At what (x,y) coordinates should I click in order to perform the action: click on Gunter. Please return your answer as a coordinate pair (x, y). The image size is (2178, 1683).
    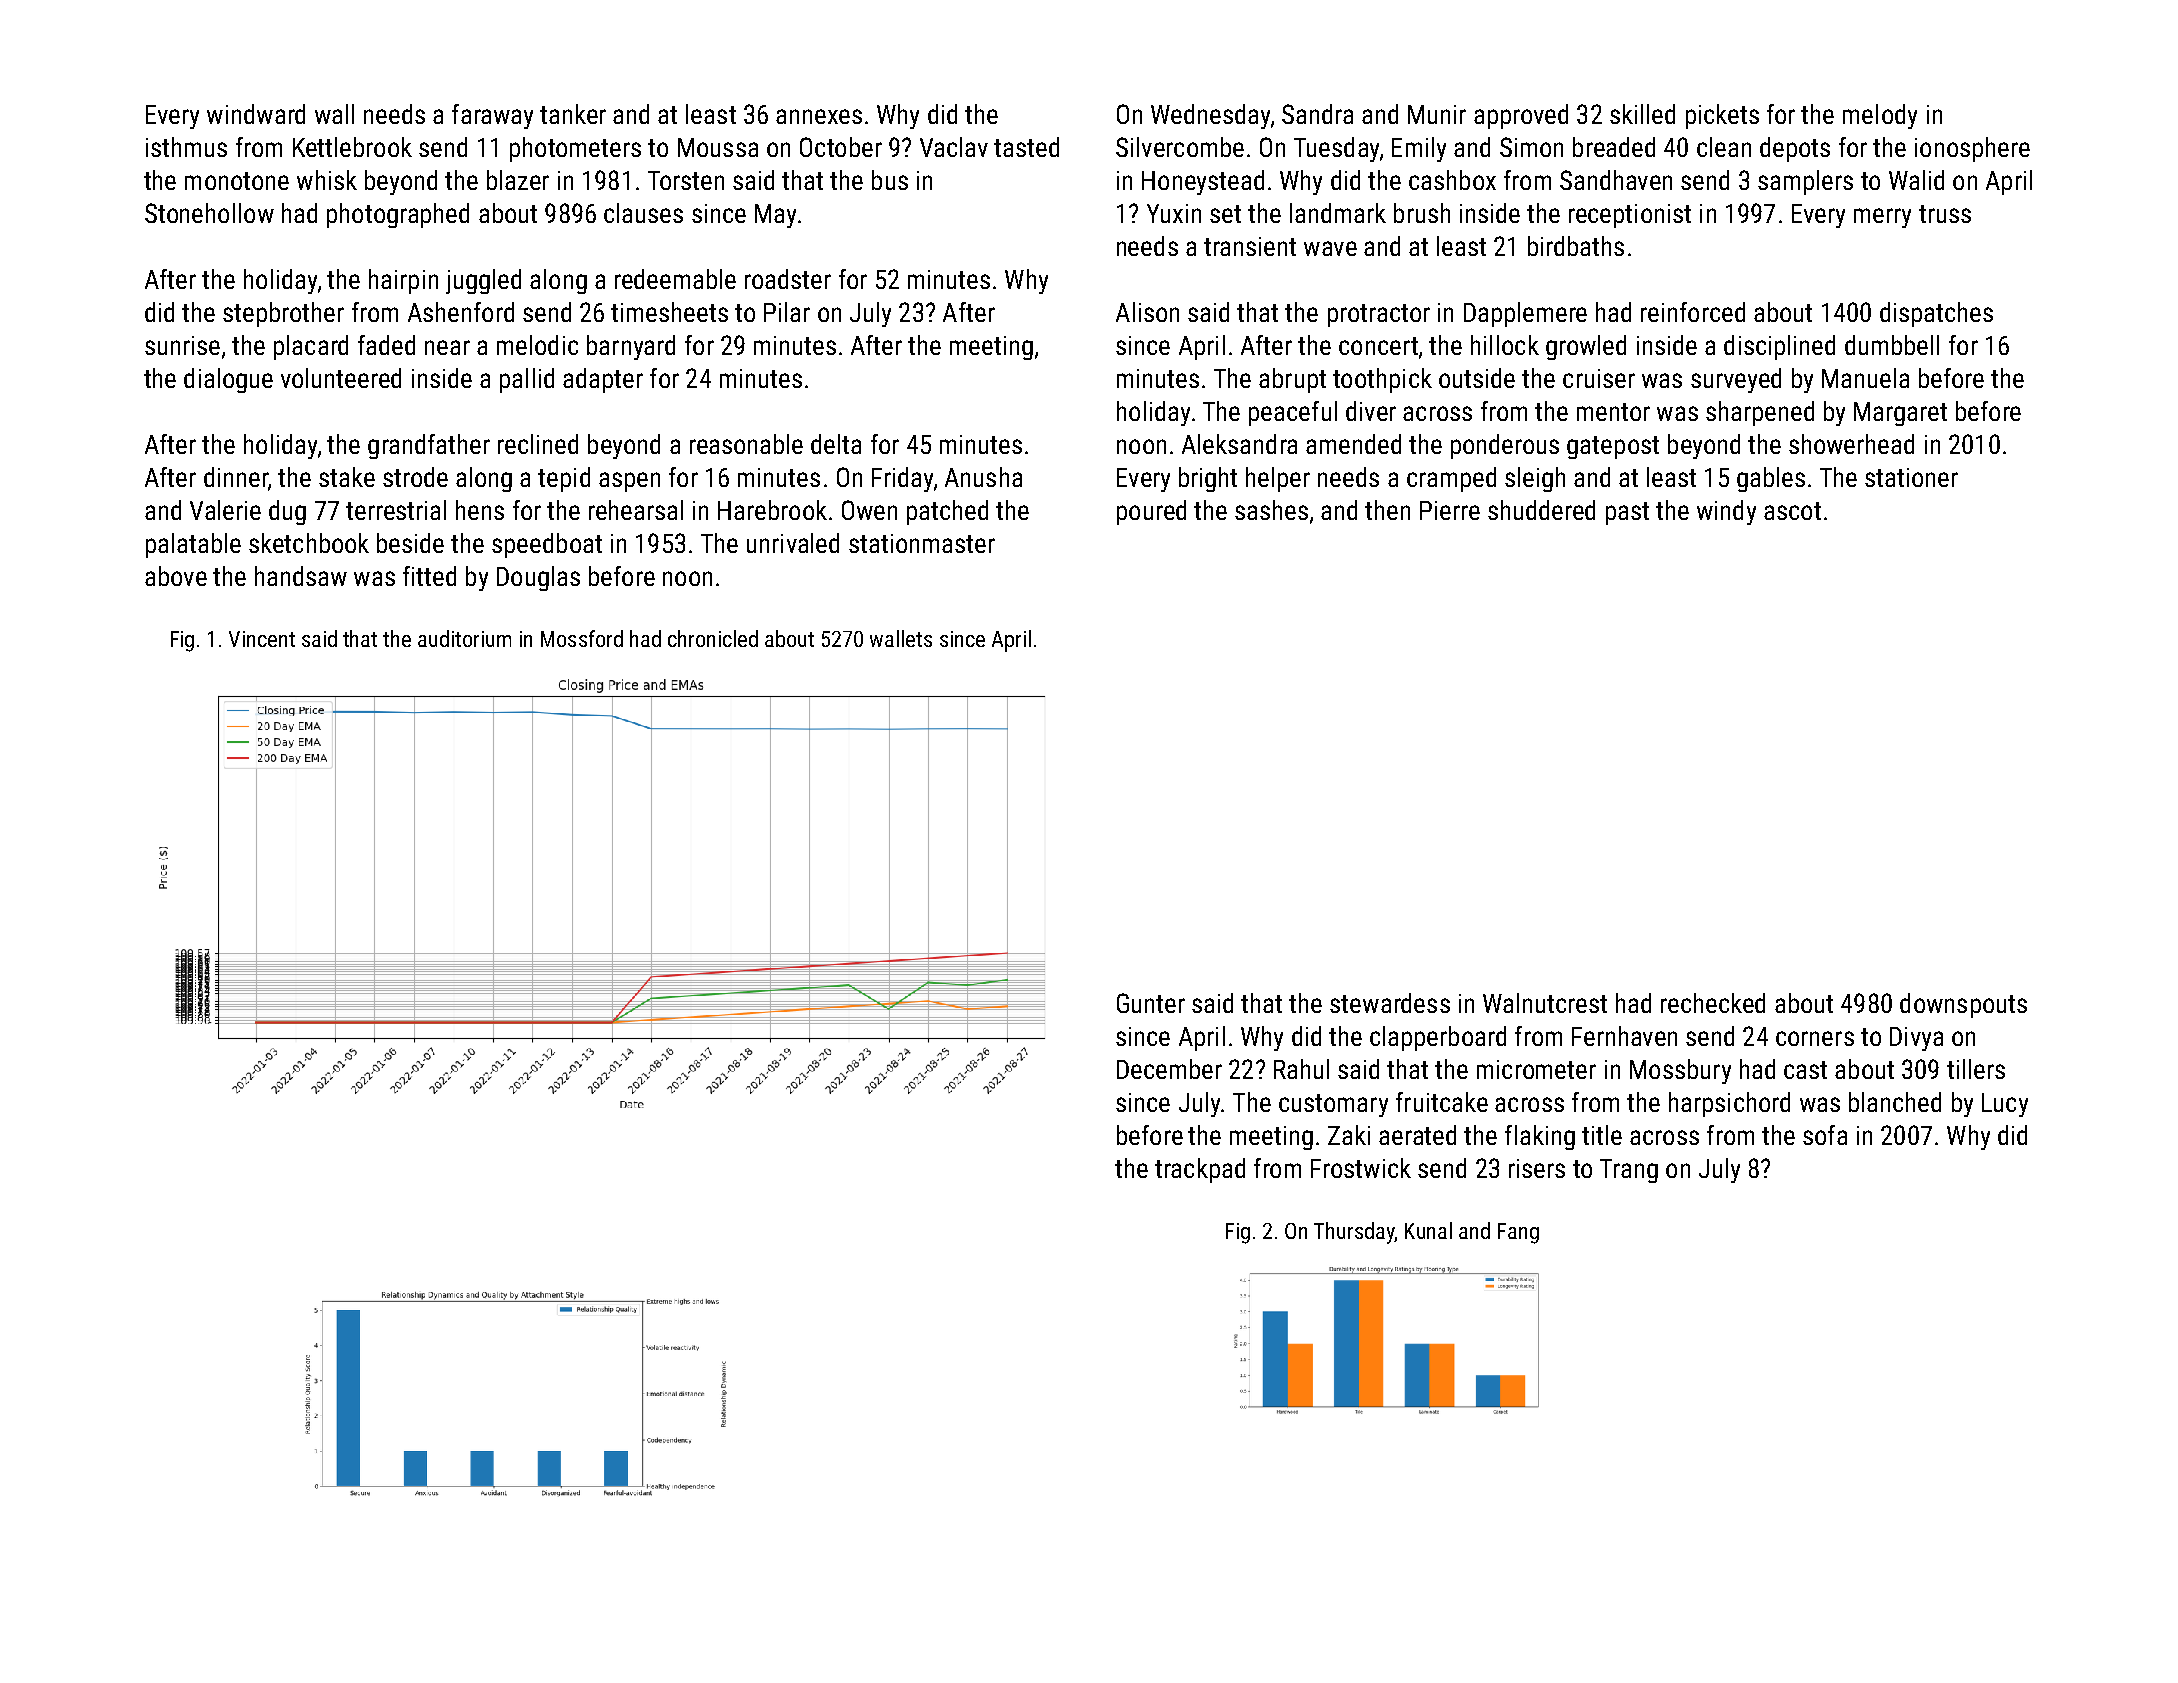
    Looking at the image, I should click on (1151, 1003).
